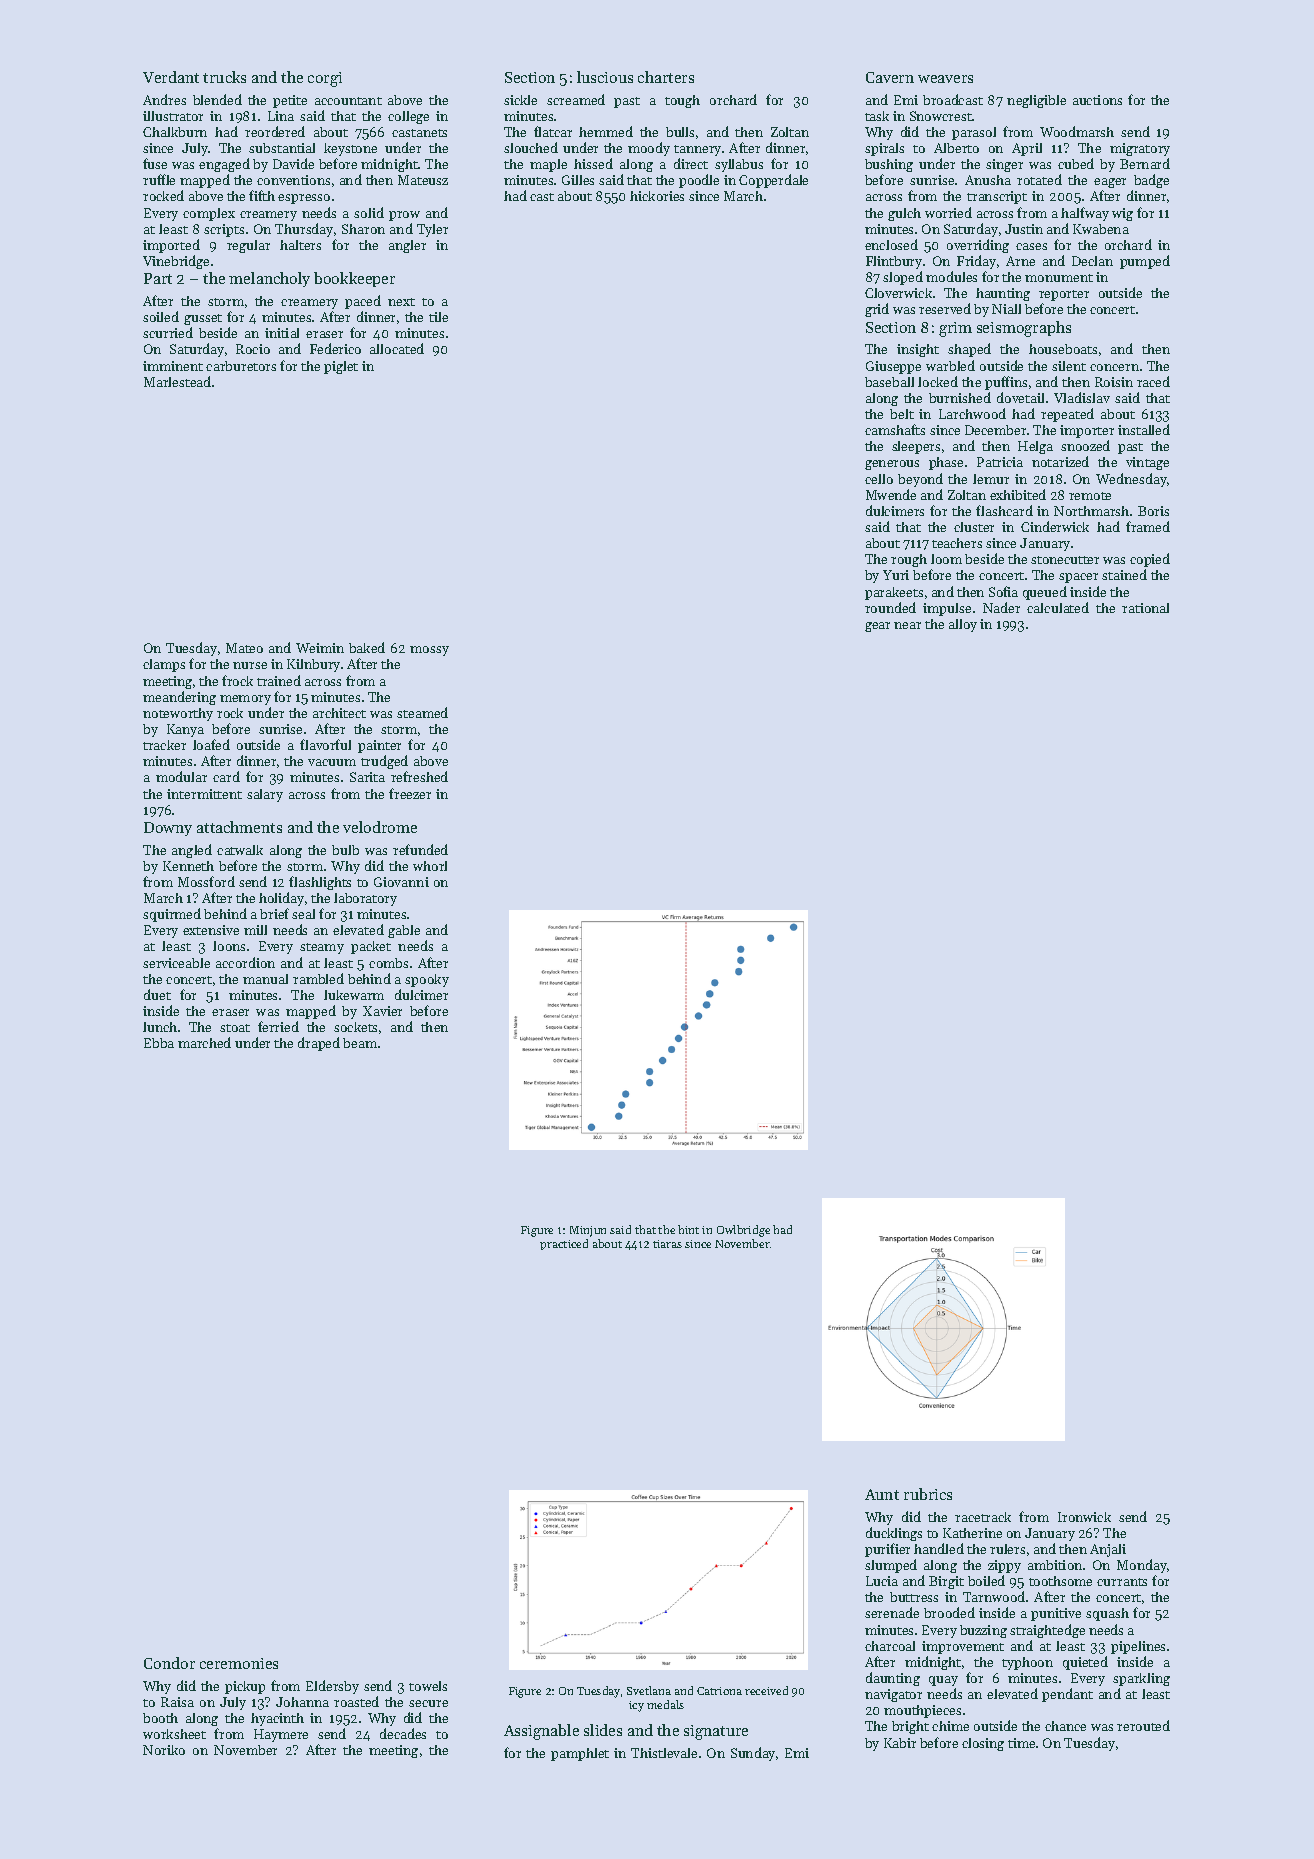 The height and width of the document is (1859, 1314). What do you see at coordinates (159, 1043) in the document?
I see `Ebba` at bounding box center [159, 1043].
